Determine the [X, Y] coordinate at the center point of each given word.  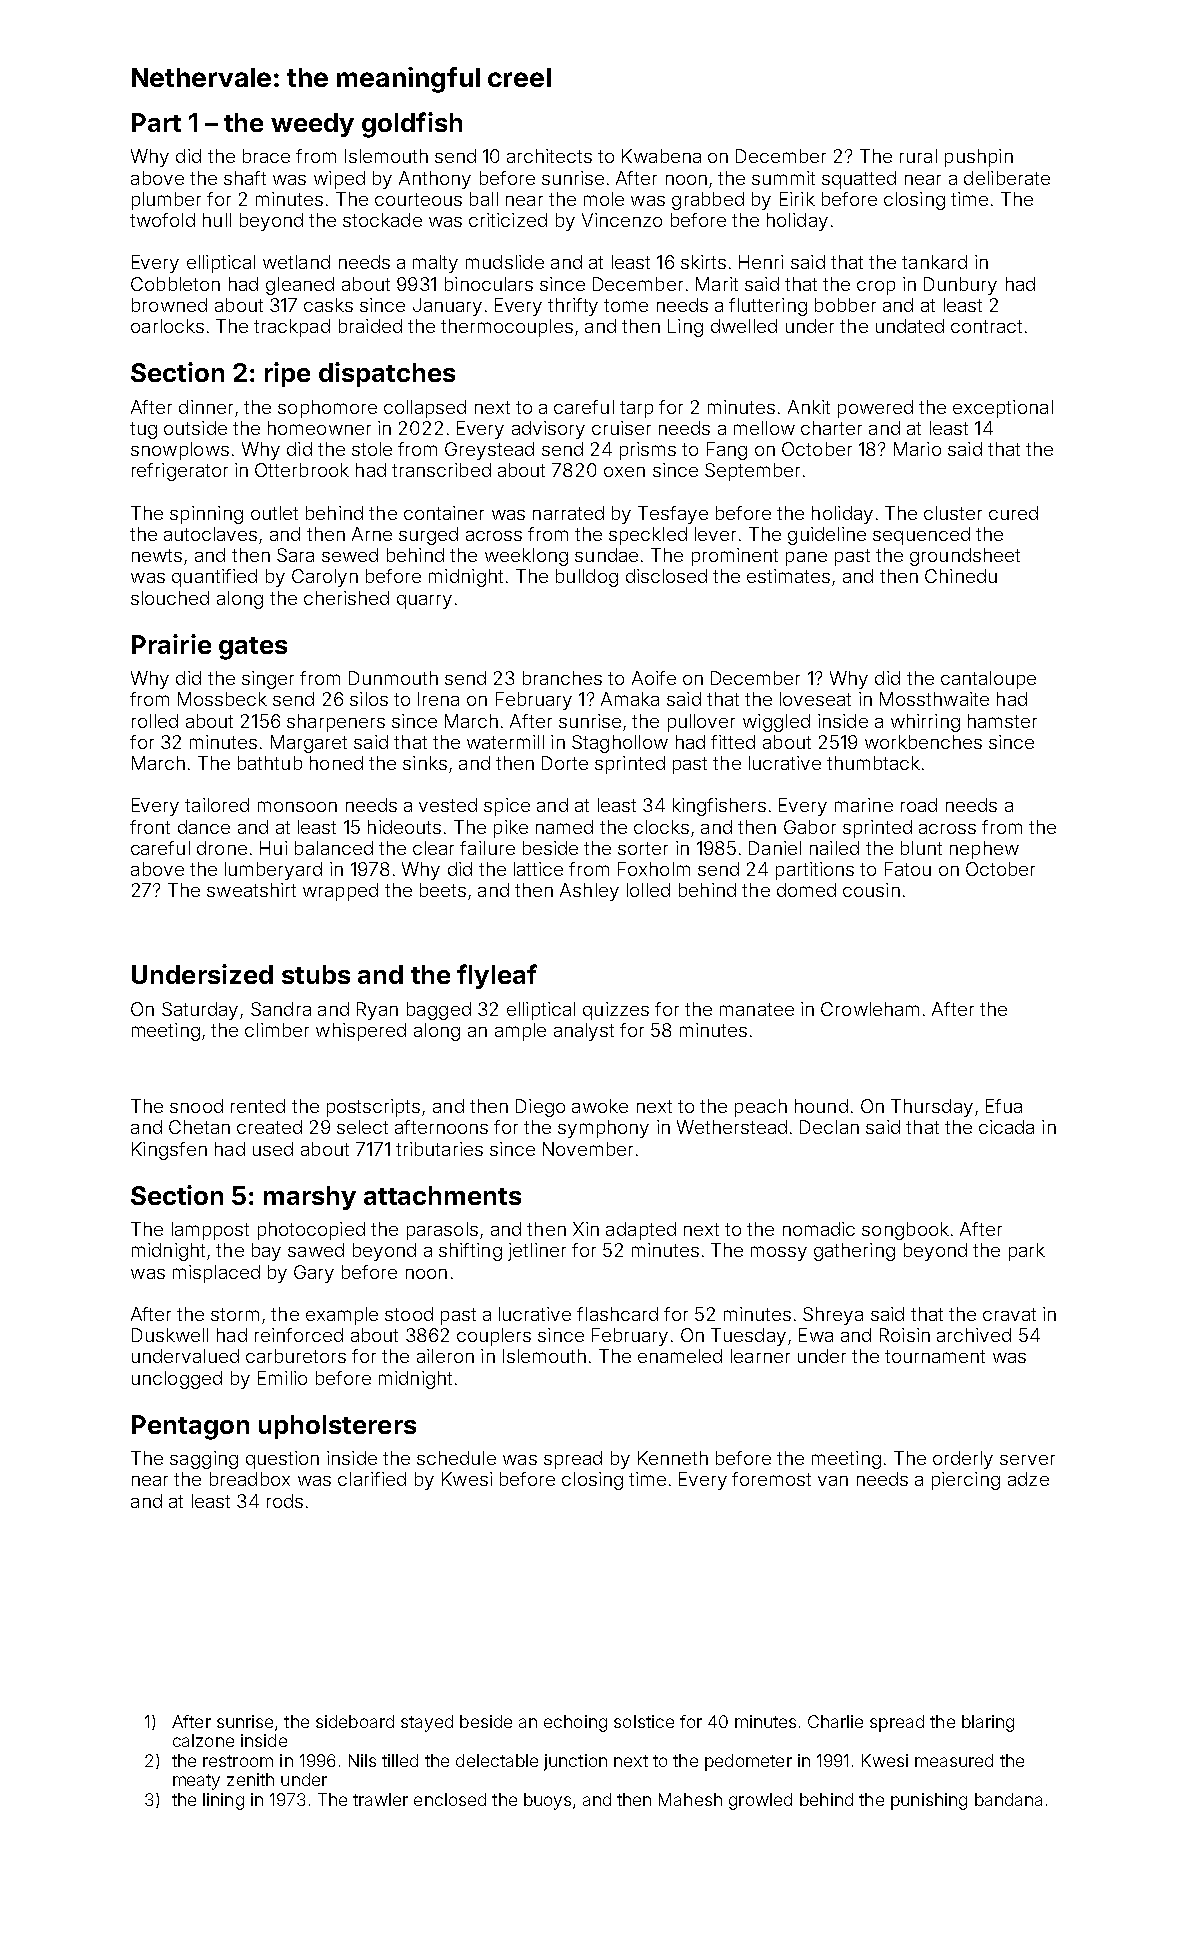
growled [760, 1801]
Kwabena [661, 156]
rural [918, 156]
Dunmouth [393, 678]
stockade [382, 220]
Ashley [589, 892]
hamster [1002, 721]
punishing [929, 1801]
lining [223, 1801]
